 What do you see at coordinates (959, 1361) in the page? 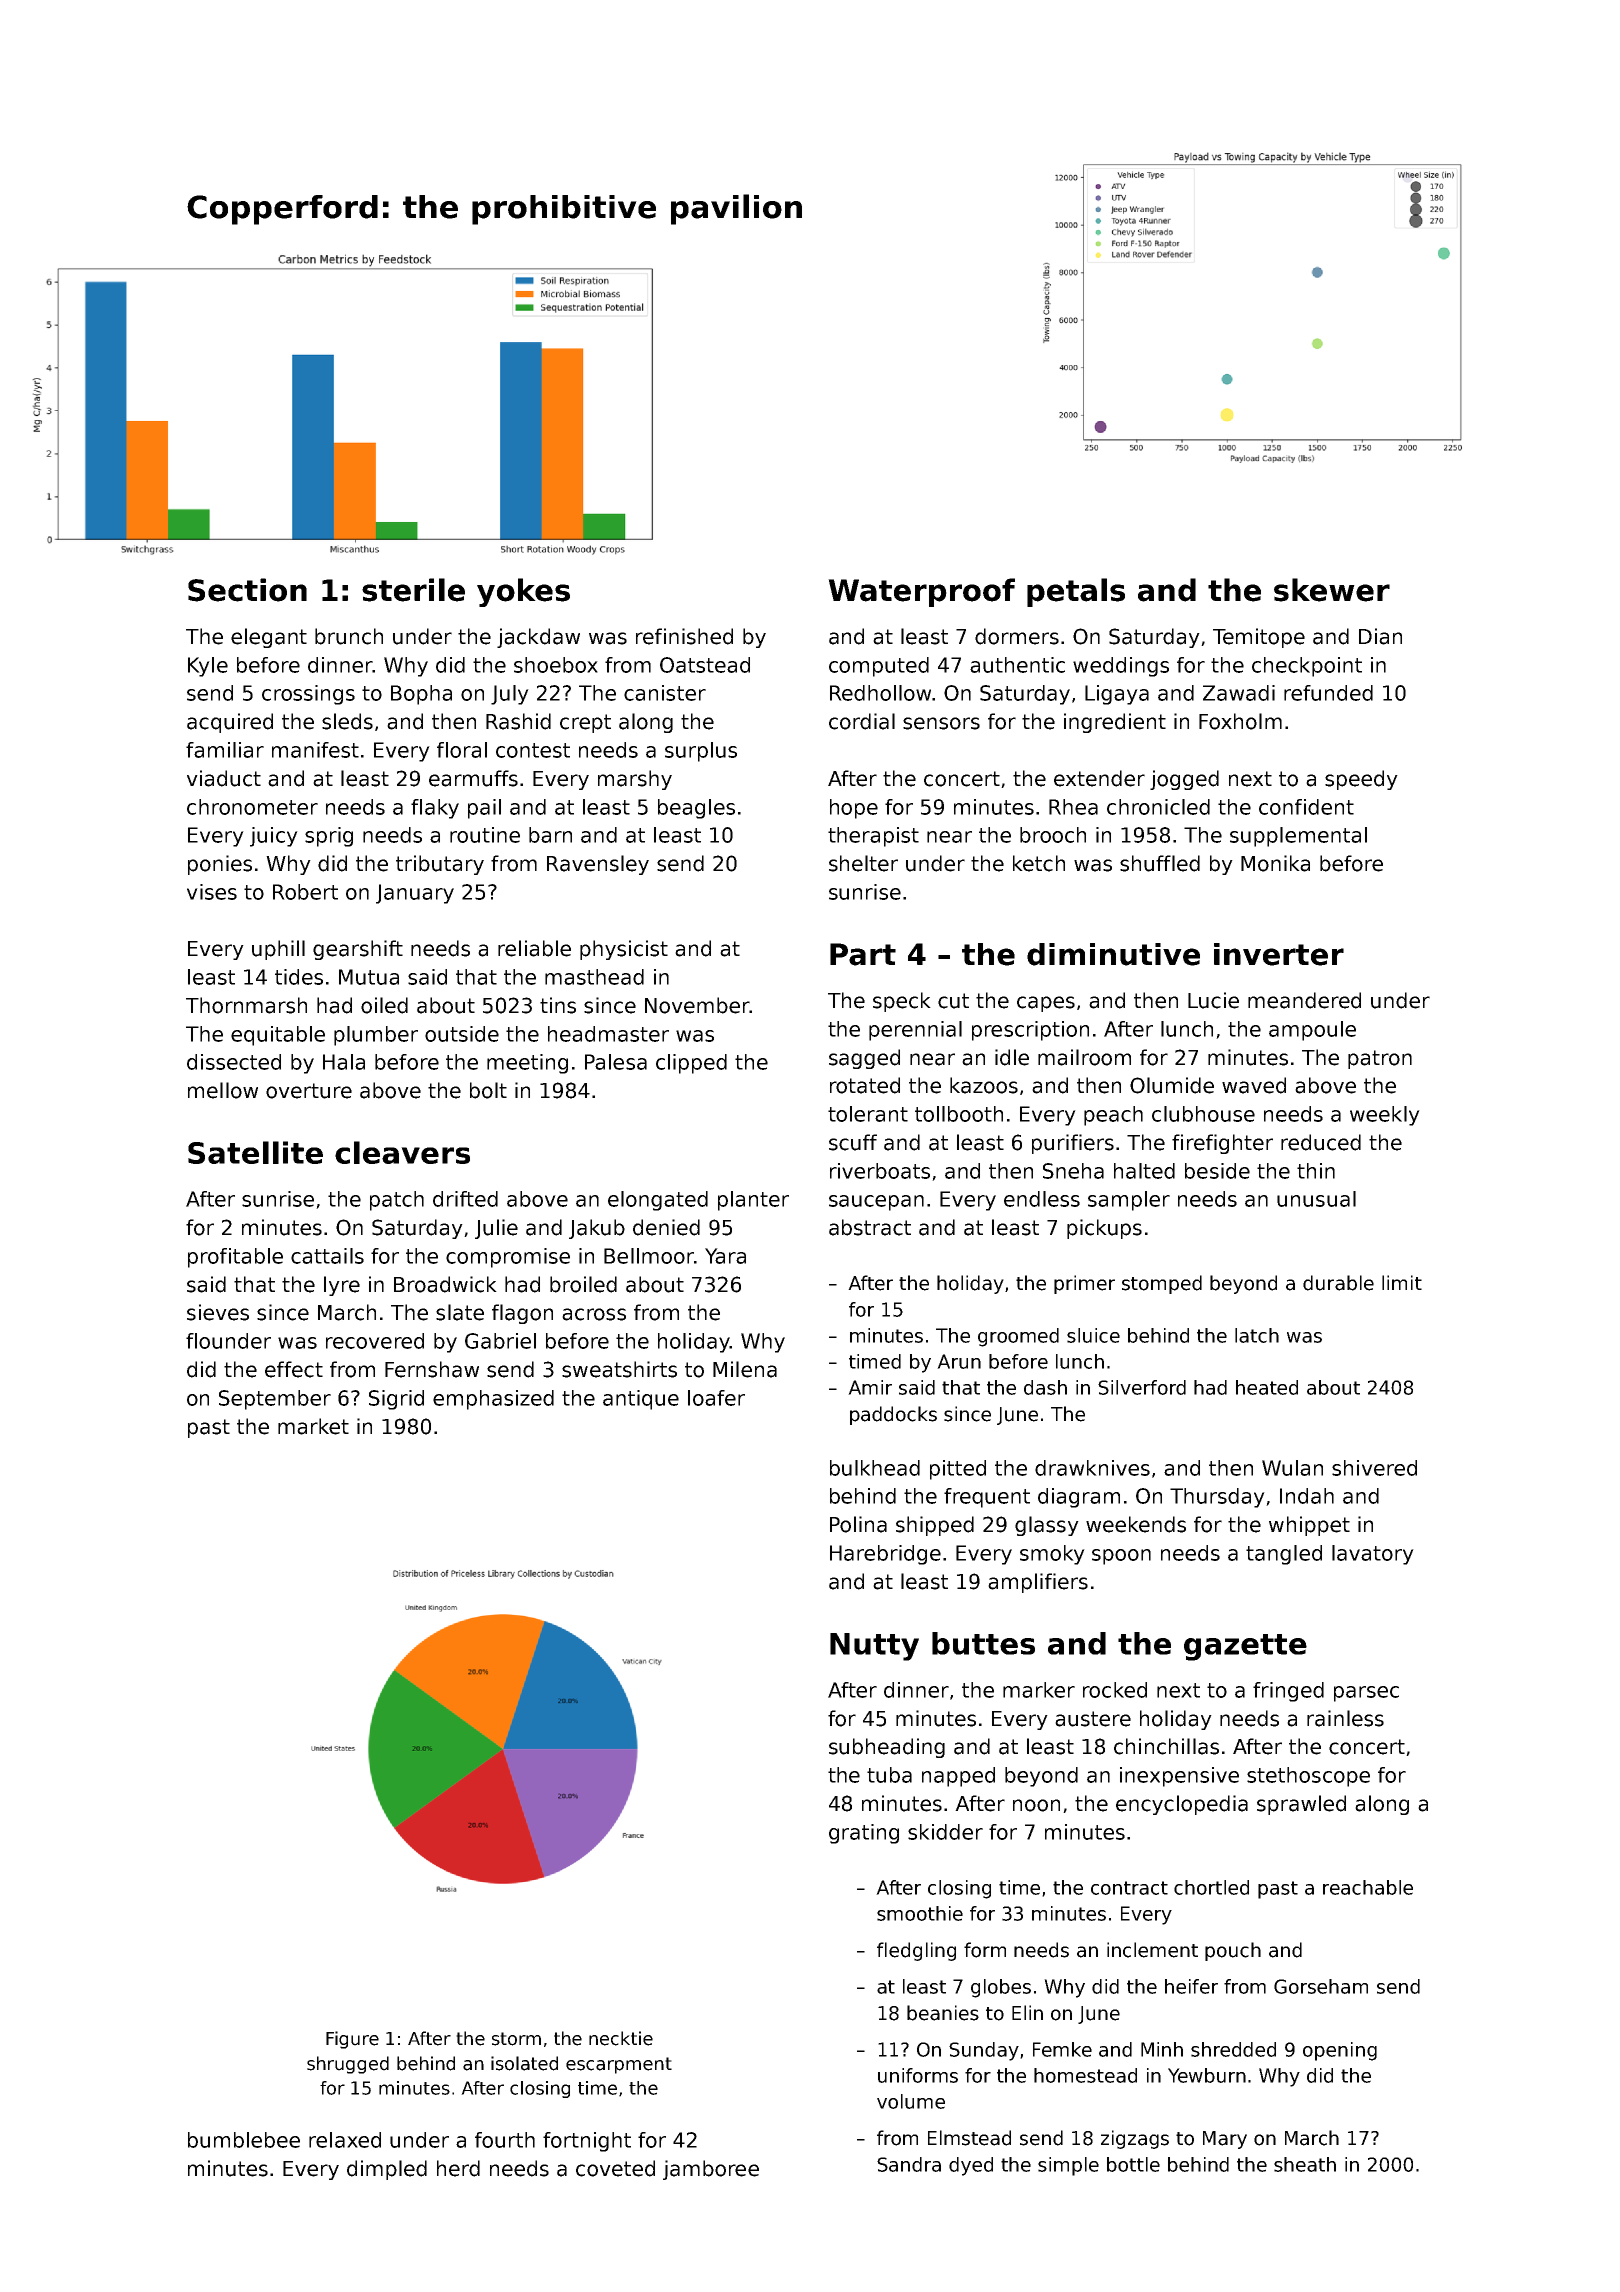
I see `Arun` at bounding box center [959, 1361].
